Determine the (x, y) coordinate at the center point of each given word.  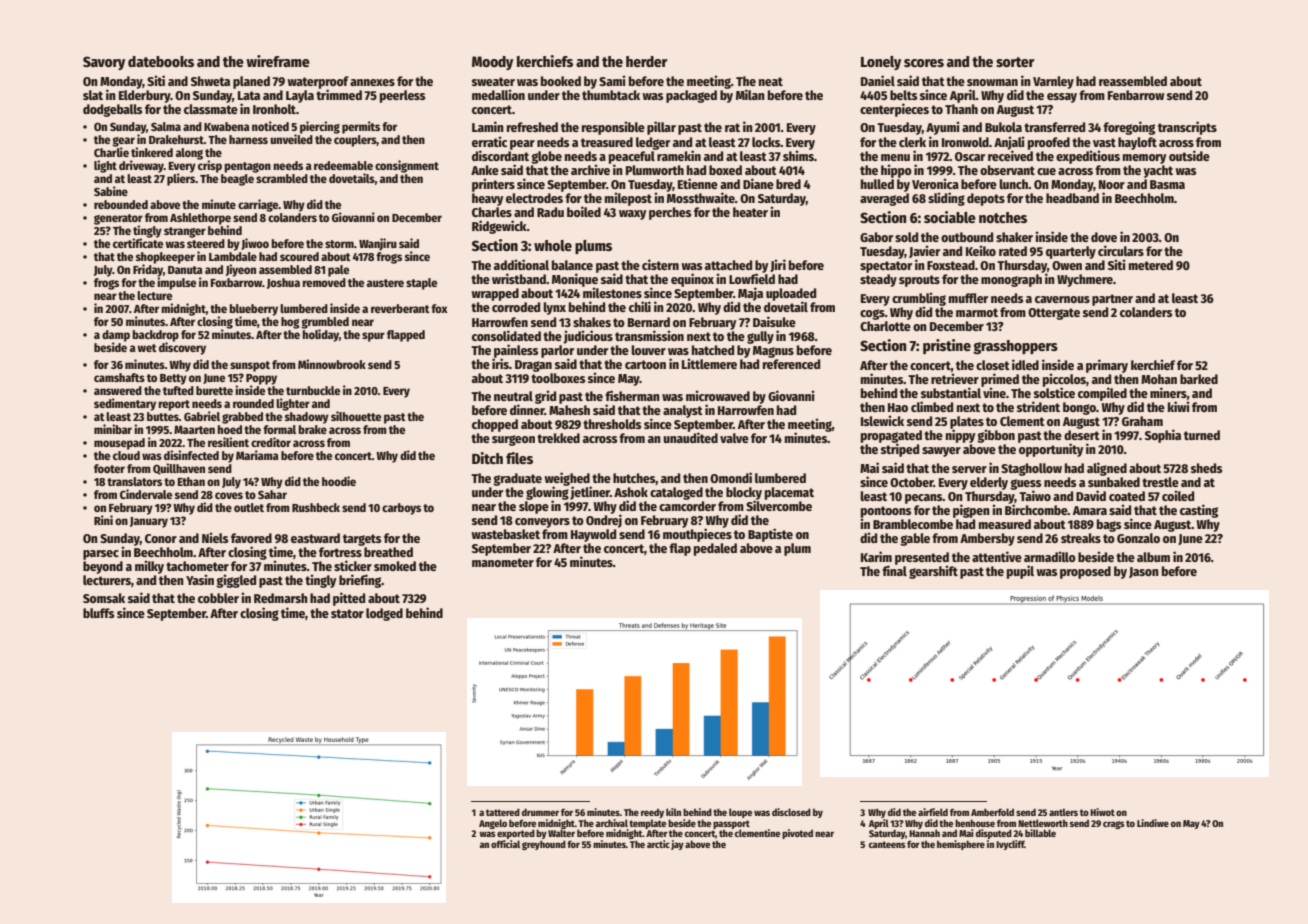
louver (648, 350)
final (894, 570)
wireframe (278, 61)
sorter (1015, 62)
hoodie (339, 481)
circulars (1121, 250)
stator (347, 613)
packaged (691, 96)
